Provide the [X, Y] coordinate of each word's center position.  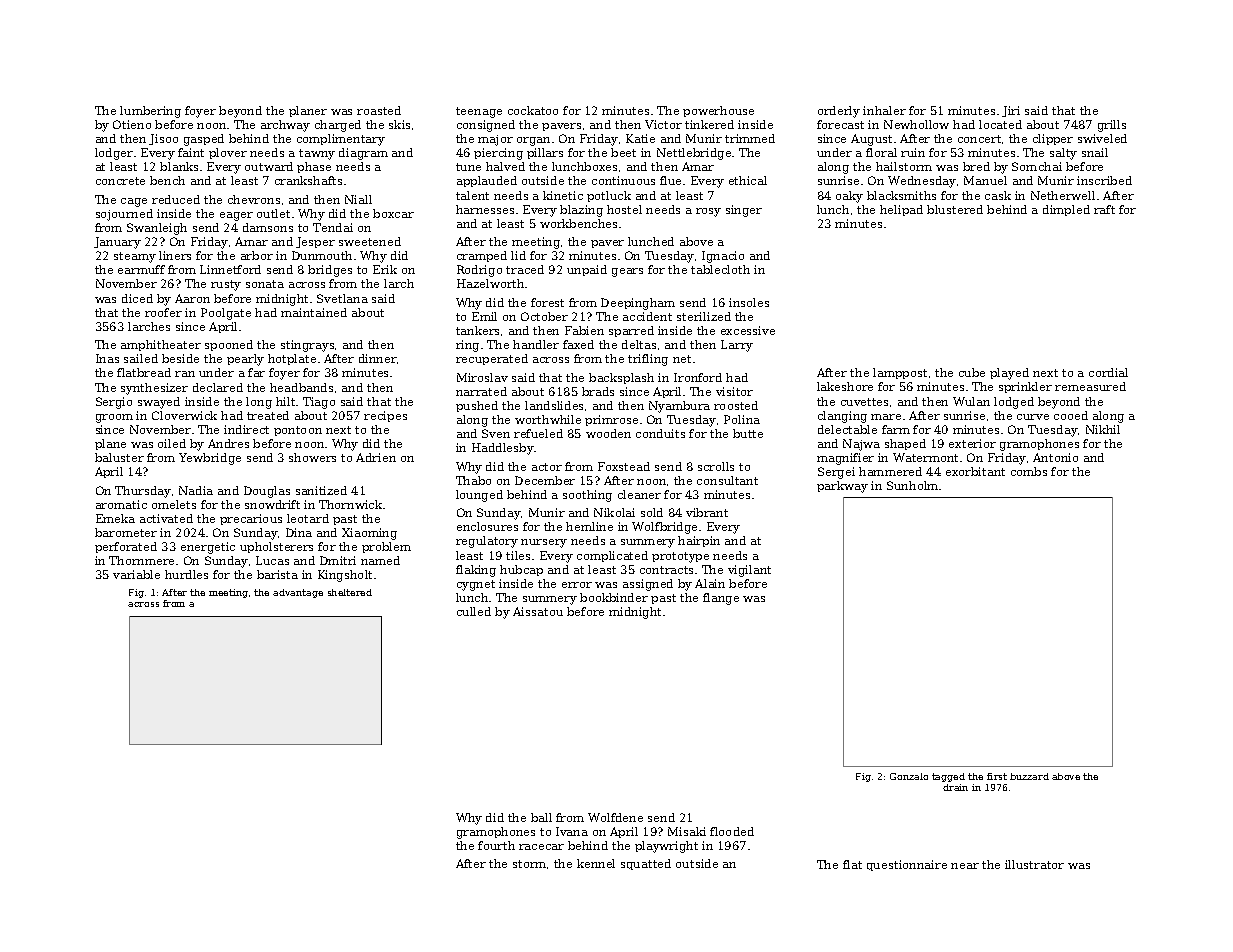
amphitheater [161, 345]
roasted [379, 110]
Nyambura [679, 407]
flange [721, 599]
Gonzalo [909, 776]
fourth [496, 845]
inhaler [884, 110]
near [965, 866]
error [577, 585]
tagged [948, 777]
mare [886, 417]
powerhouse [718, 111]
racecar [541, 847]
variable [136, 574]
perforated [126, 547]
